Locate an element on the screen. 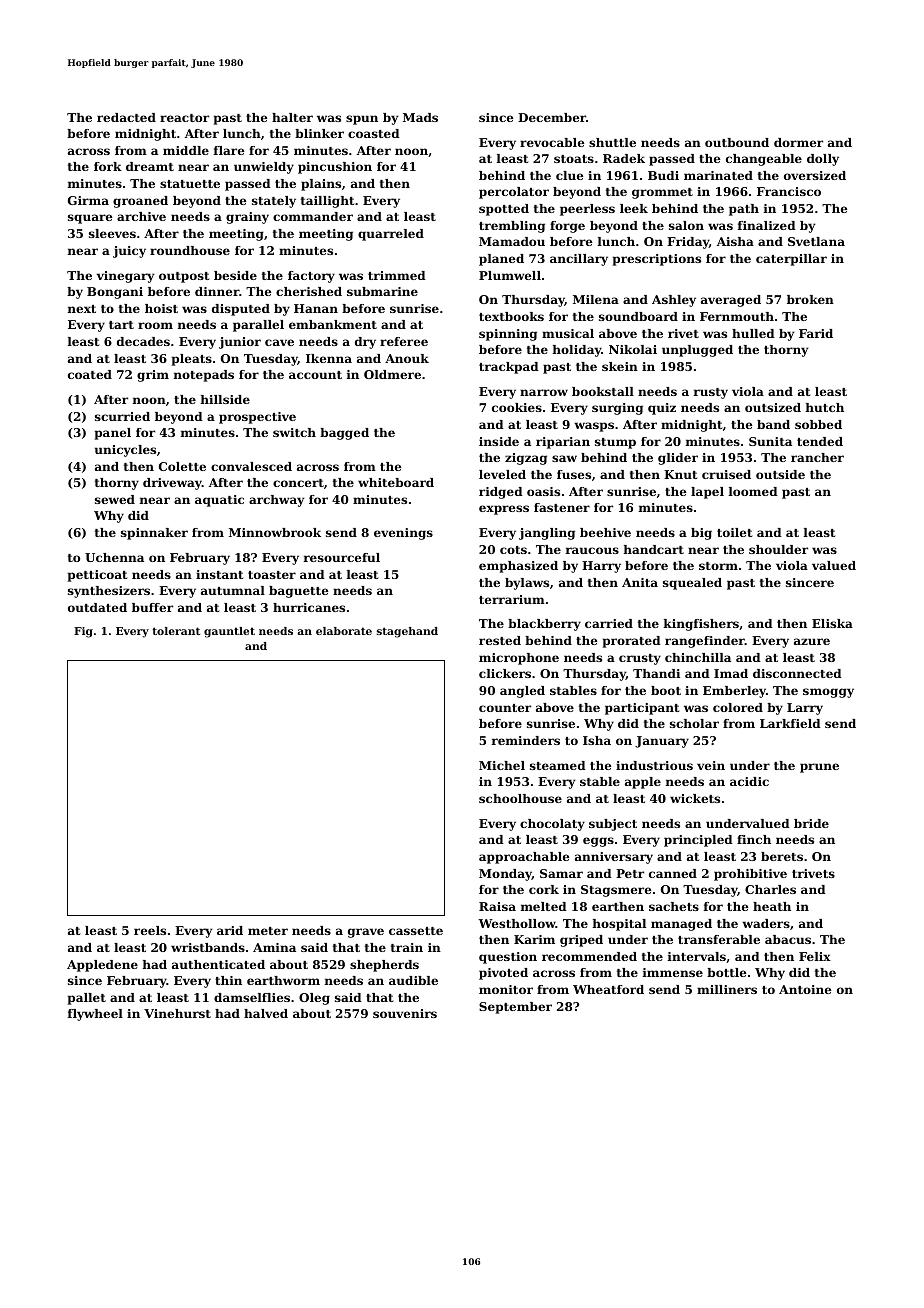  quiz is located at coordinates (662, 409).
